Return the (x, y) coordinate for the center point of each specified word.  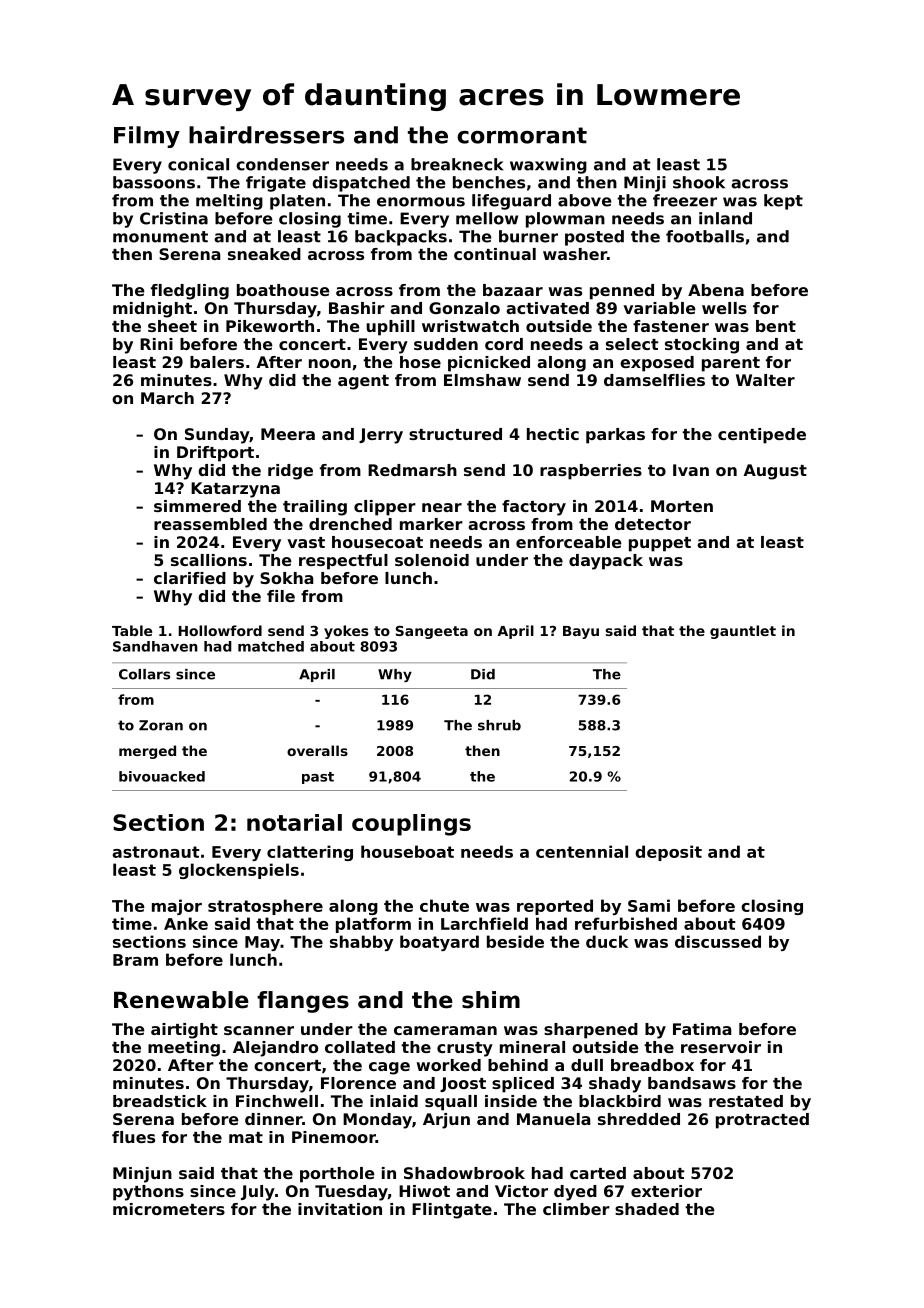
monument (160, 237)
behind (518, 1065)
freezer (685, 200)
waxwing (548, 166)
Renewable (181, 1000)
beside (515, 941)
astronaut (156, 852)
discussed (718, 941)
